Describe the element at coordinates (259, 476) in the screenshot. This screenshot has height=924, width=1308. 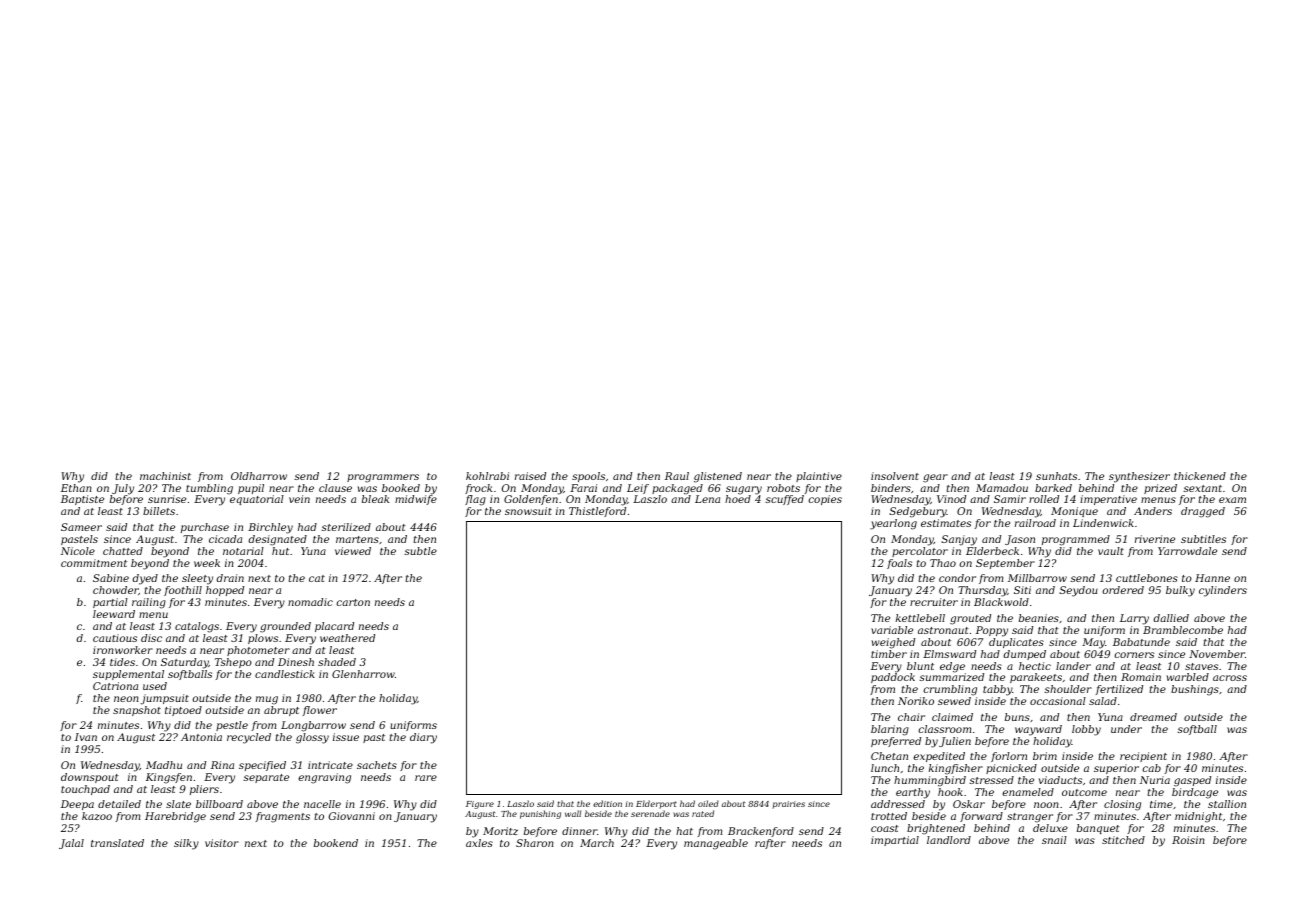
I see `Oldharrow` at that location.
